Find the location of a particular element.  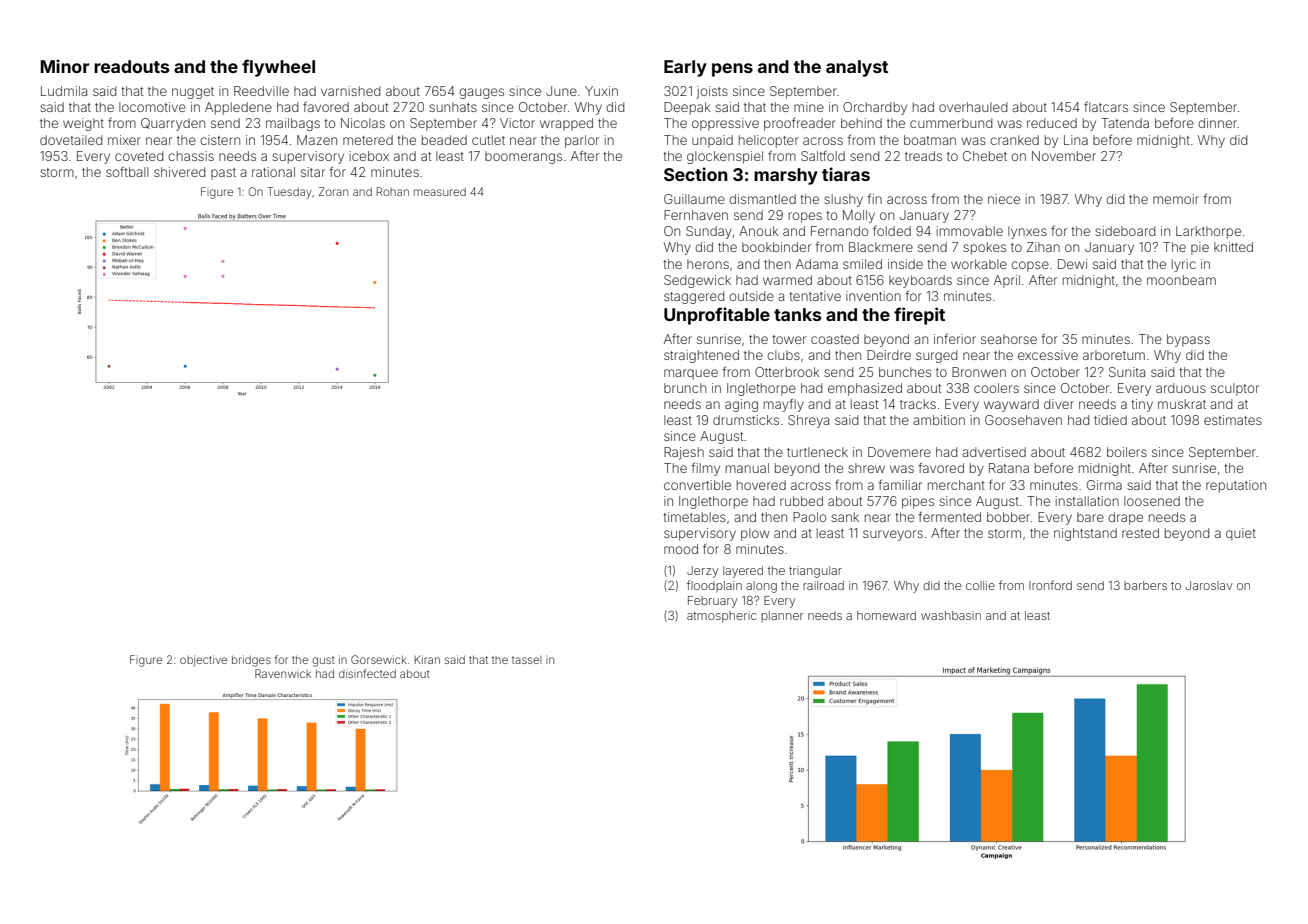

lynxes is located at coordinates (1027, 232).
